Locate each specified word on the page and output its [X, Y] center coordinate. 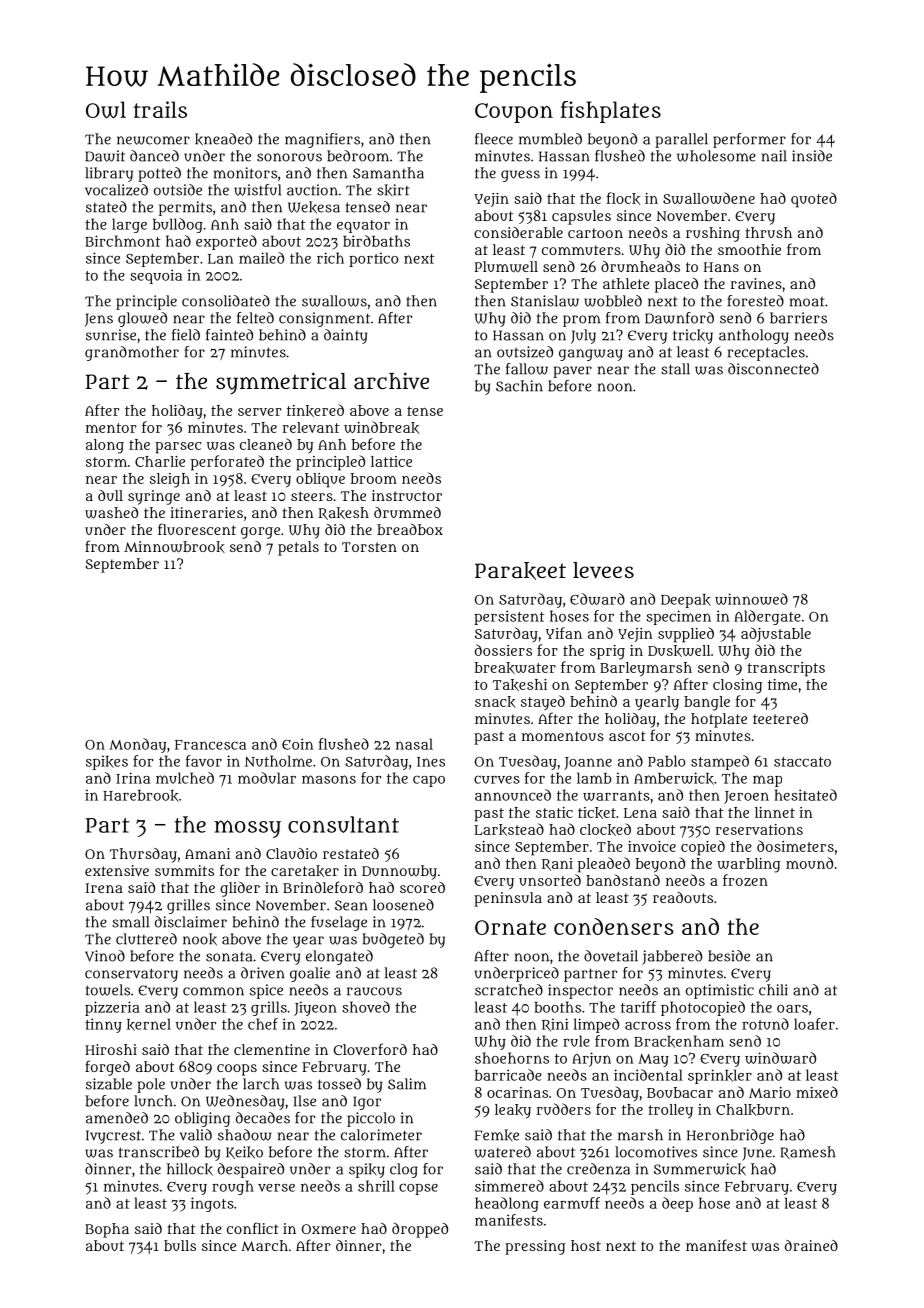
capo [429, 781]
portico [373, 259]
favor [204, 761]
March [264, 1245]
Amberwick [674, 778]
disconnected [773, 369]
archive [391, 380]
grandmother [132, 353]
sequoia [156, 276]
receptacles [766, 353]
